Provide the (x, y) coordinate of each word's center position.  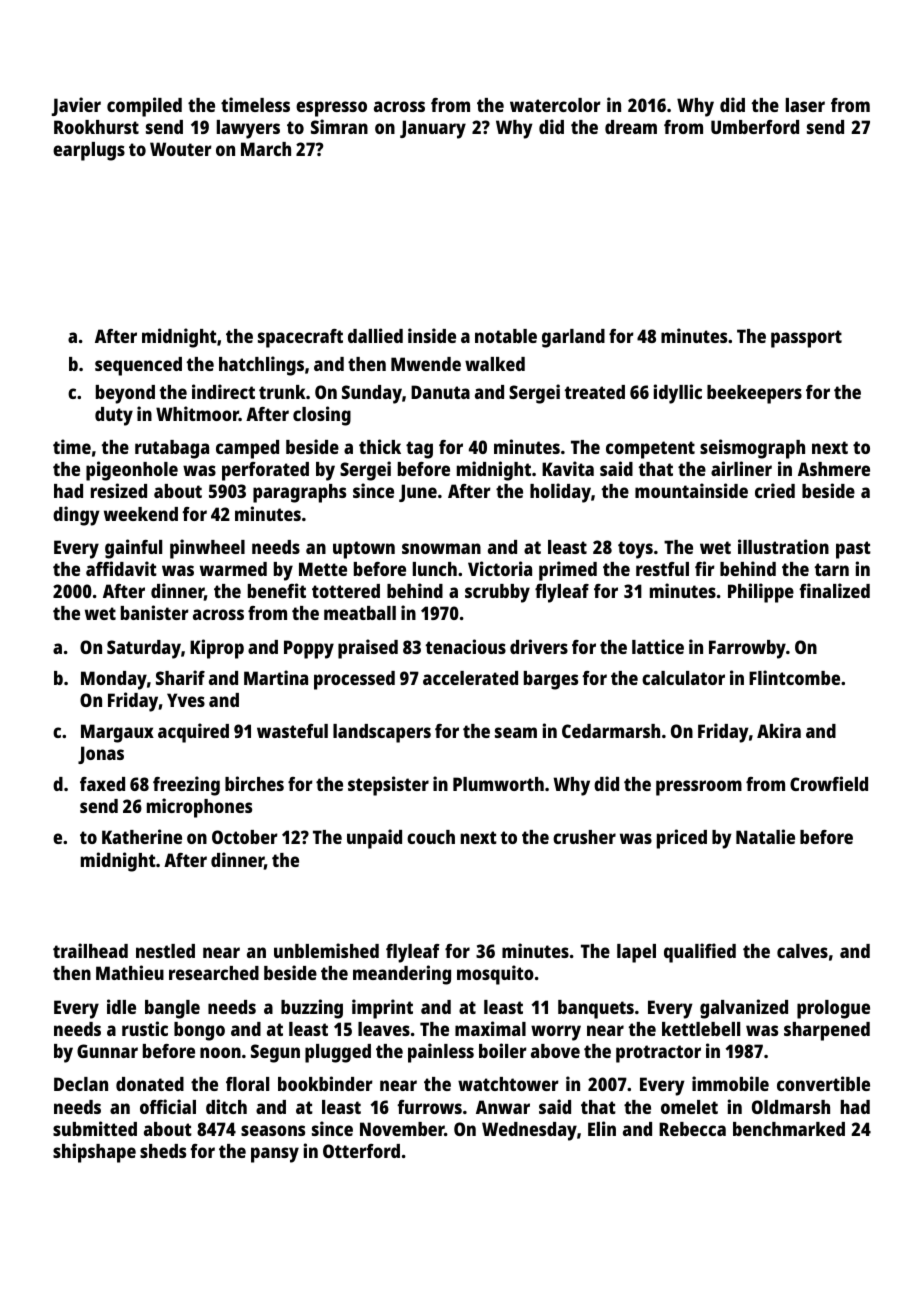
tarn (831, 569)
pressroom (699, 788)
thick (380, 446)
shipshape (94, 1153)
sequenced (138, 366)
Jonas (101, 755)
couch (431, 837)
